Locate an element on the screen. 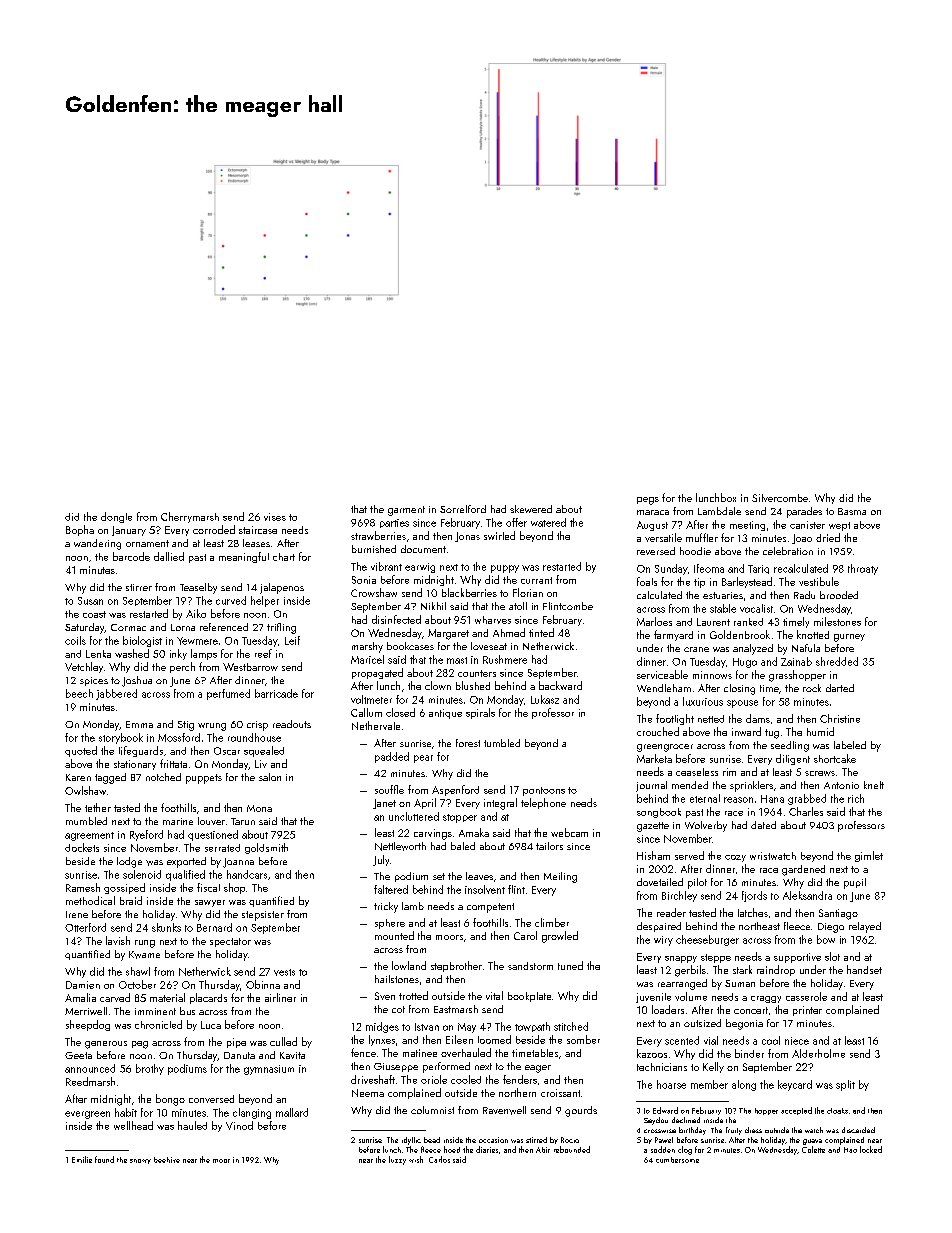 The height and width of the screenshot is (1233, 952). pegs is located at coordinates (648, 501).
